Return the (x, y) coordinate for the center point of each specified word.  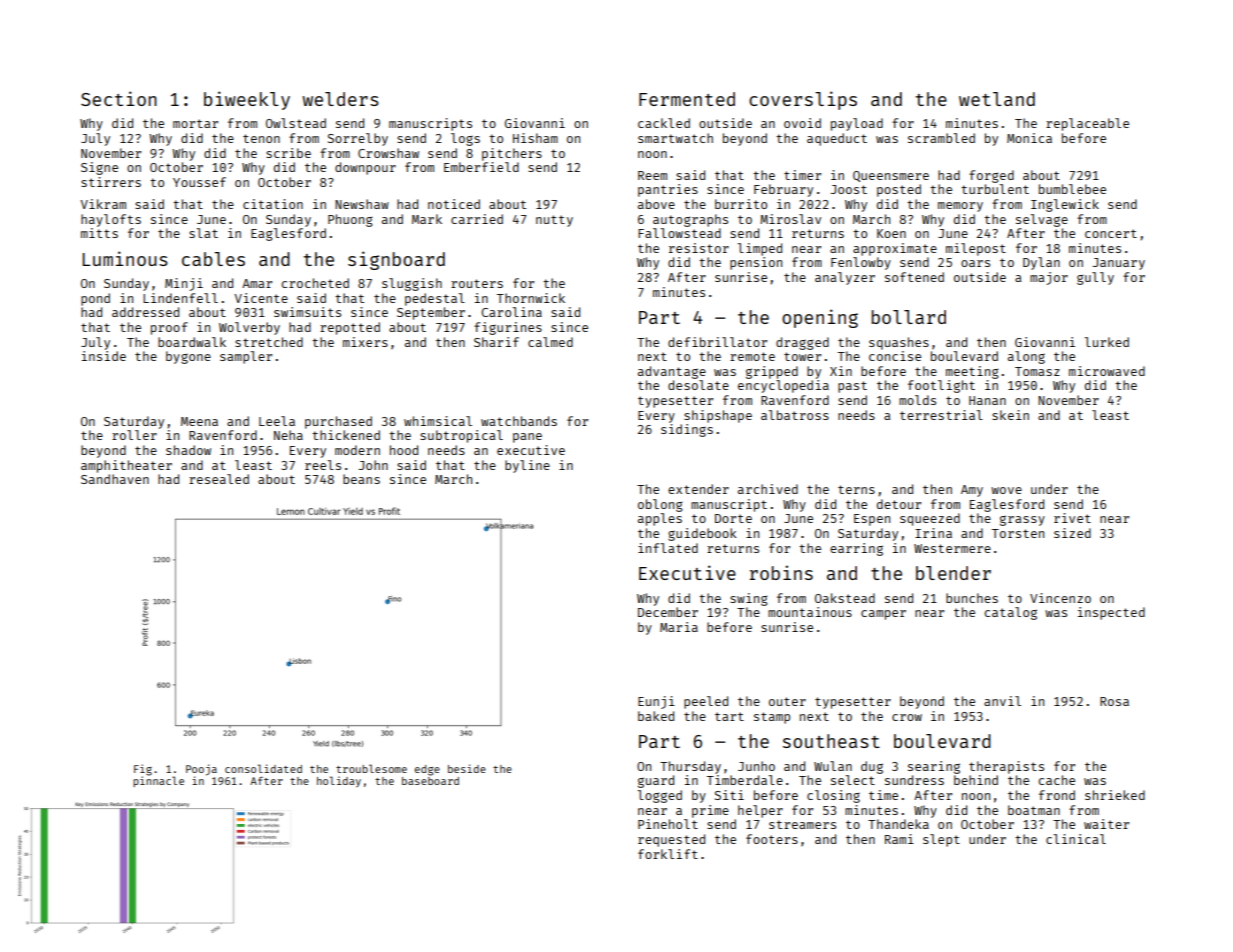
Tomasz (1037, 371)
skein (1010, 415)
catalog (1011, 613)
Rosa (1114, 701)
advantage (672, 372)
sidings (687, 430)
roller (134, 435)
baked (656, 716)
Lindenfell (180, 298)
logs (465, 139)
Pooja (201, 770)
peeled (706, 702)
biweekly (247, 100)
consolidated (263, 768)
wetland (997, 99)
